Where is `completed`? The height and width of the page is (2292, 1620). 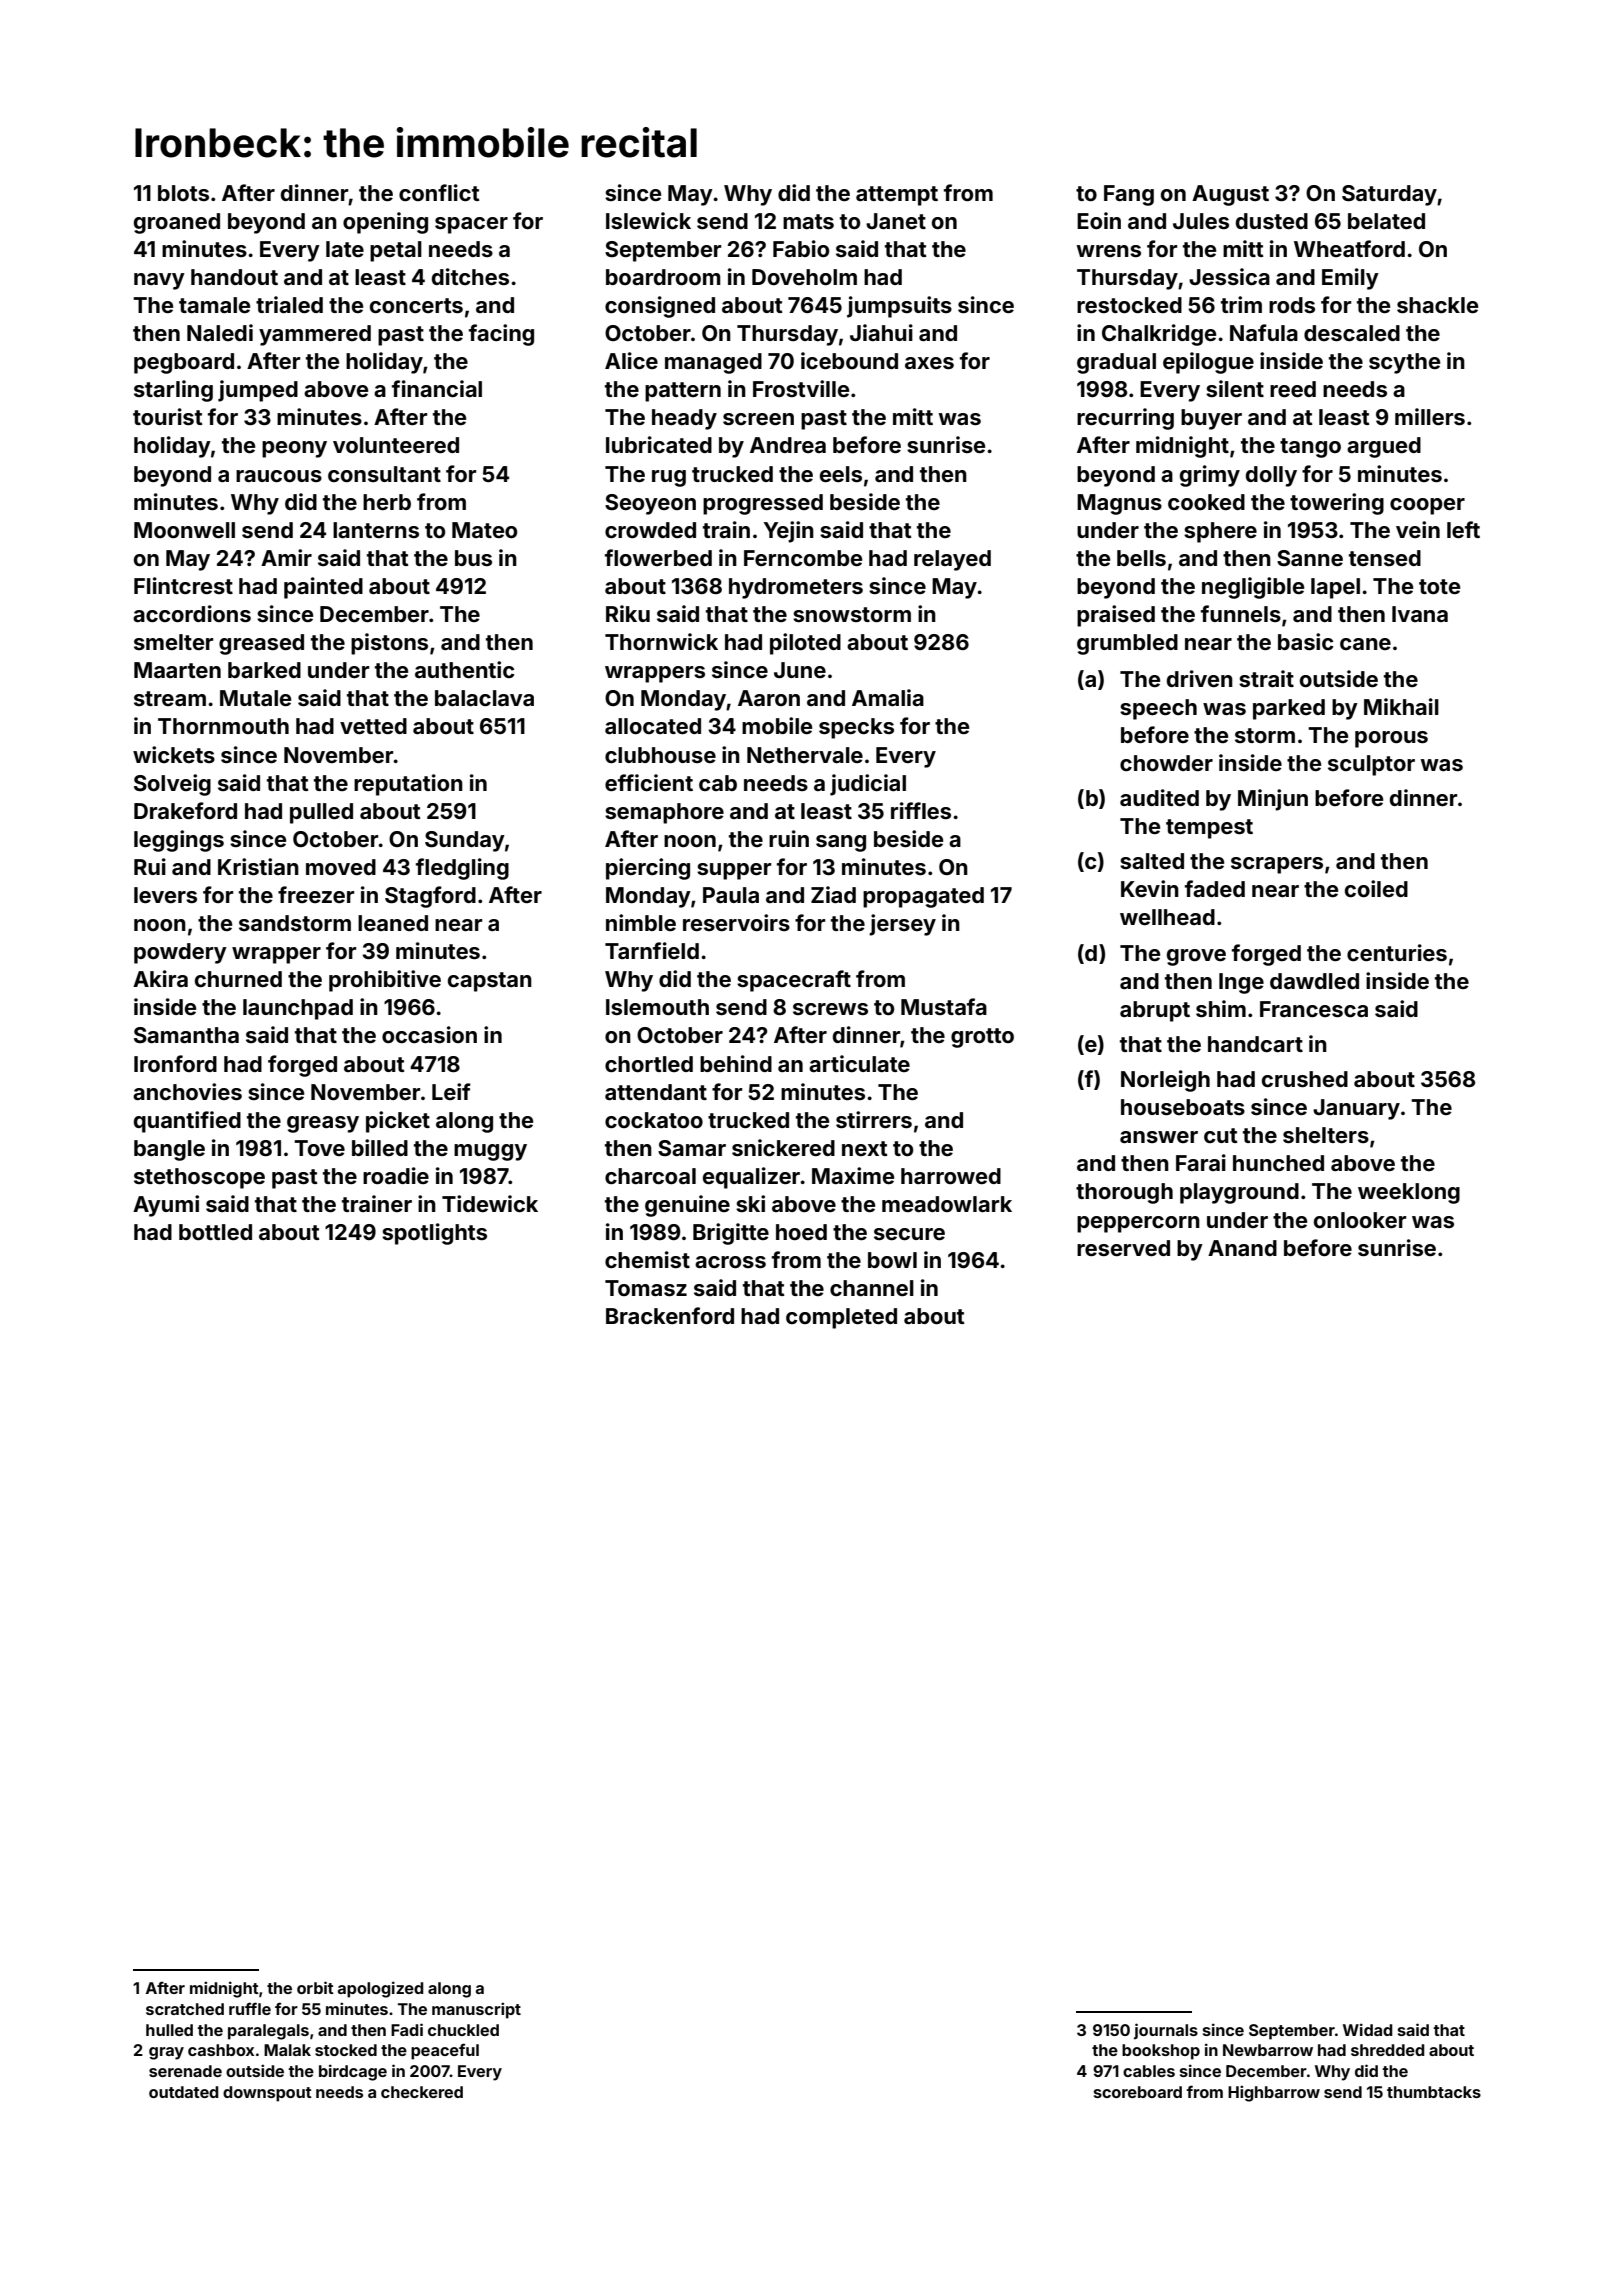 completed is located at coordinates (841, 1318).
